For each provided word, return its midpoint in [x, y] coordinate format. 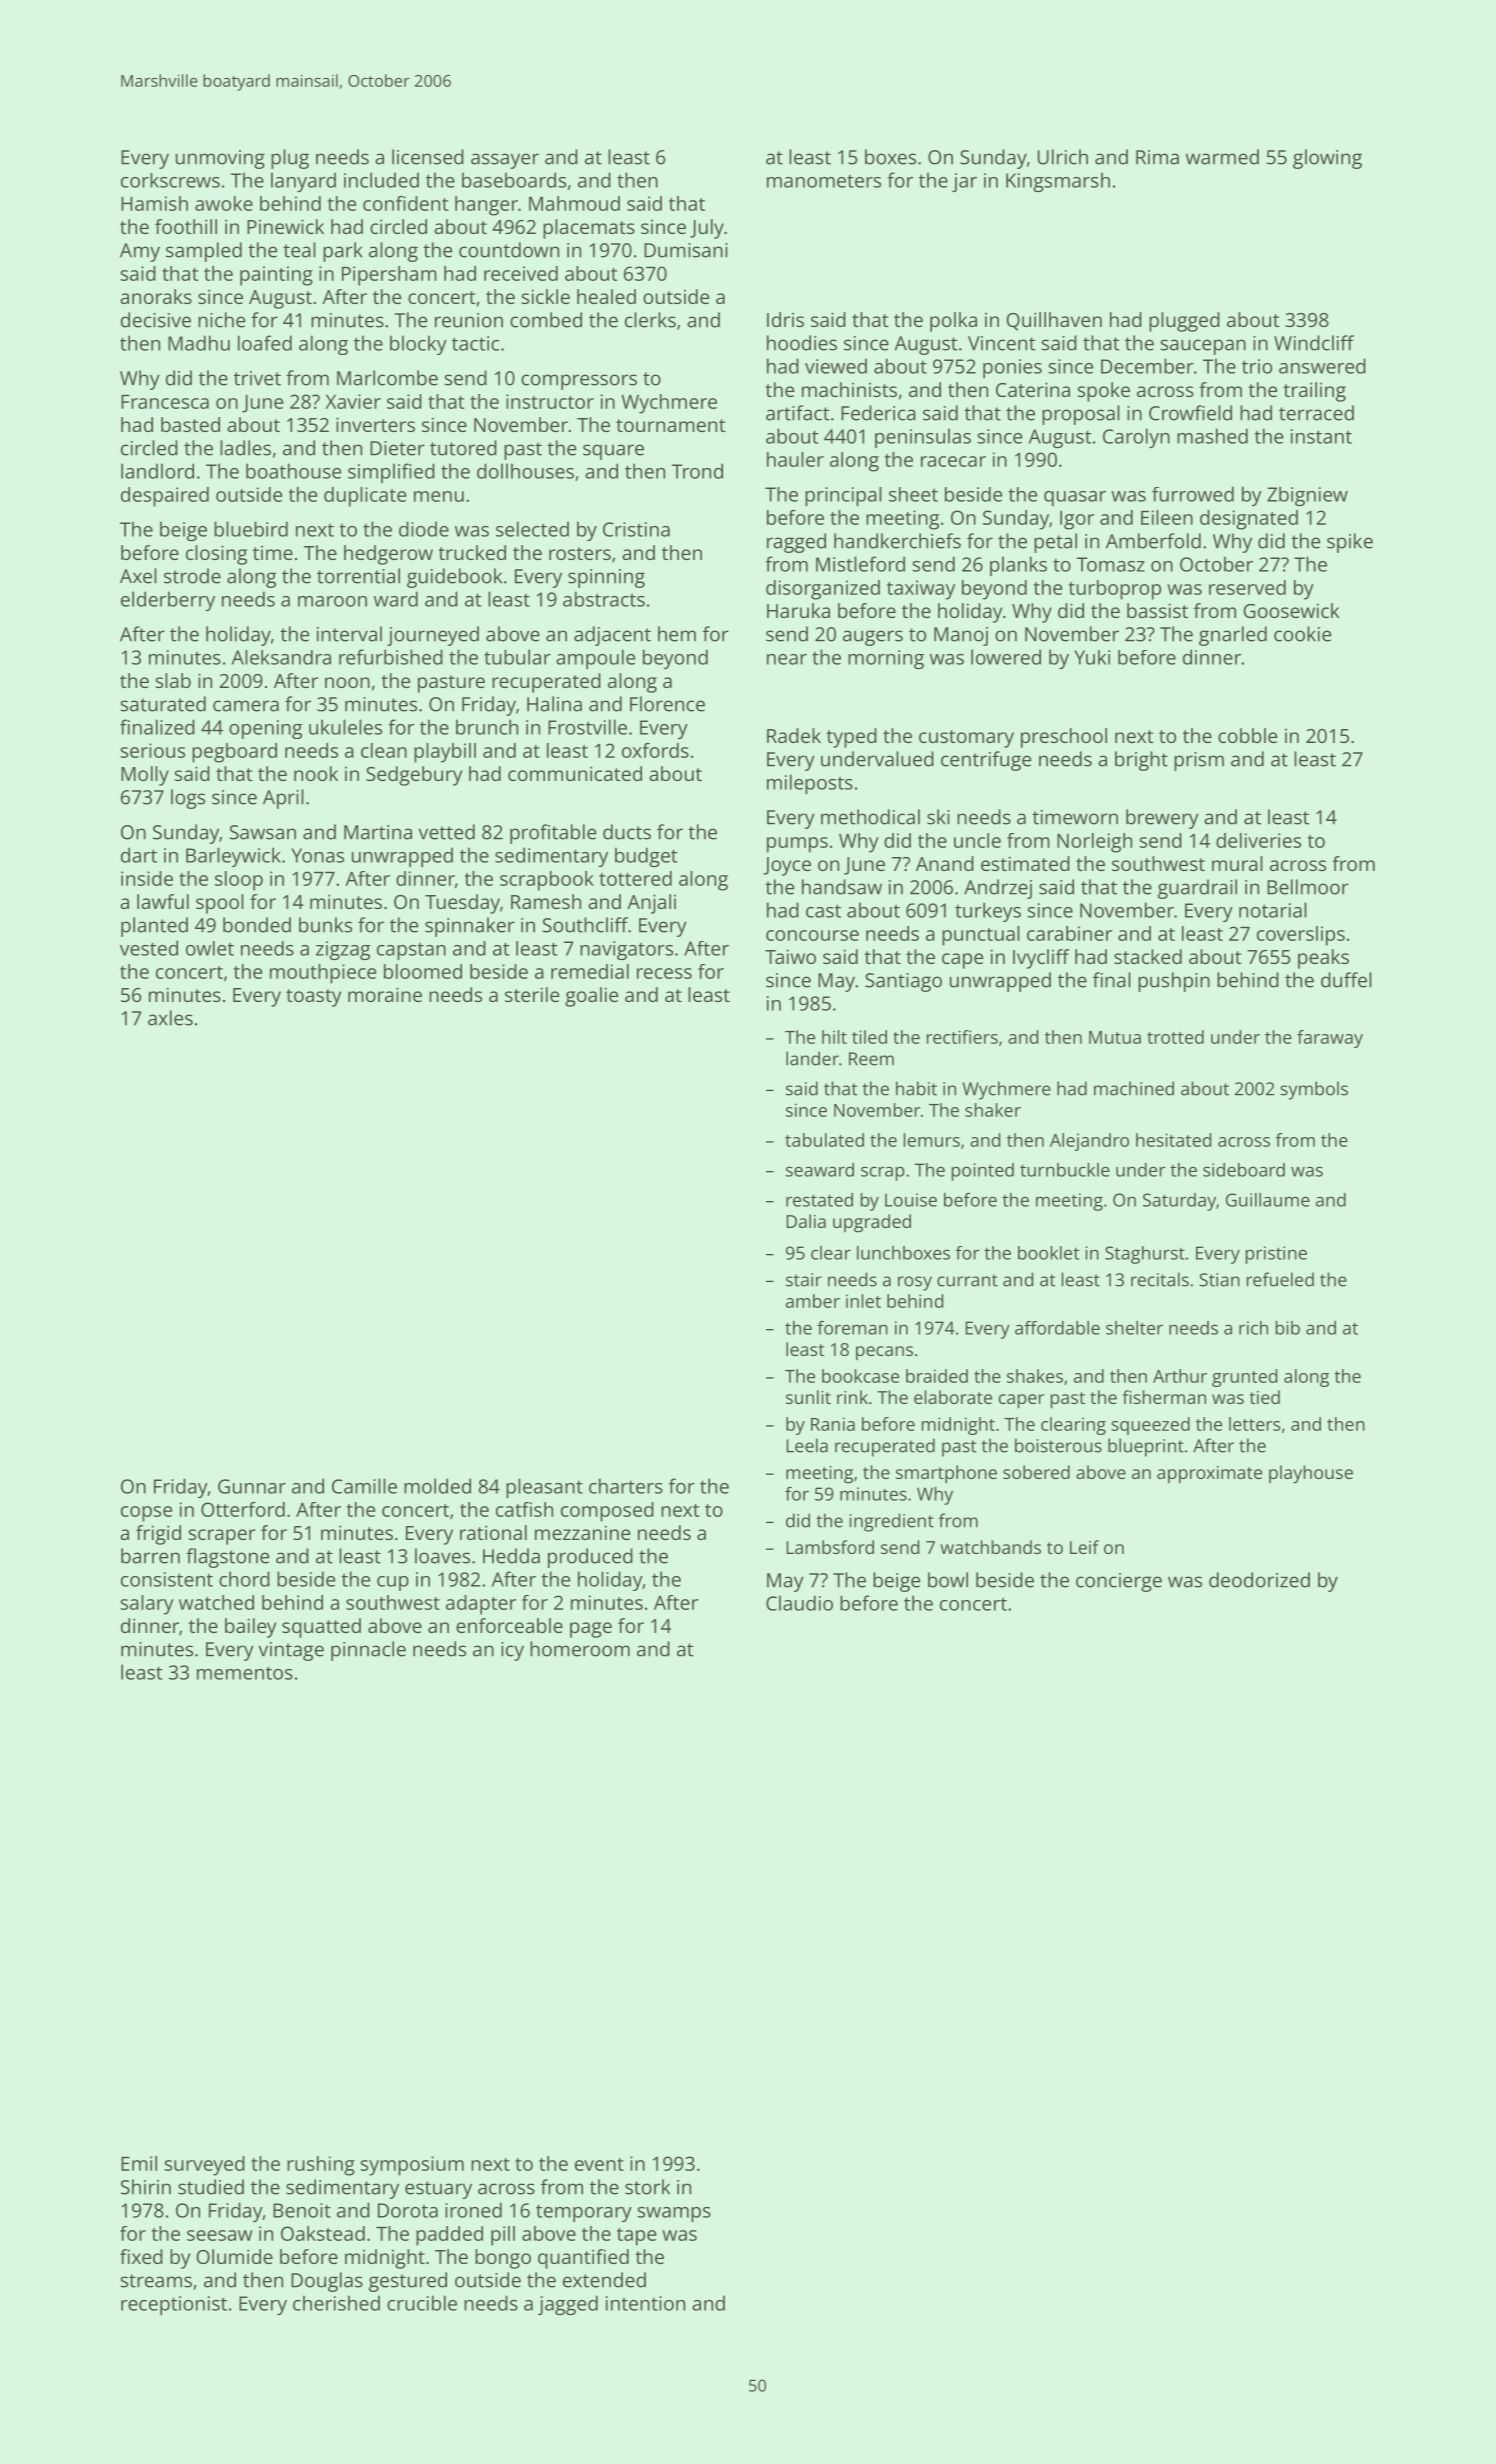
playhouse [1311, 1474]
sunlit [808, 1397]
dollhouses [525, 471]
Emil [139, 2163]
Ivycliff [1041, 959]
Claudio [799, 1603]
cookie [1302, 634]
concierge [1119, 1582]
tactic [475, 343]
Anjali [651, 904]
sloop [239, 881]
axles [170, 1018]
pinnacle [368, 1651]
